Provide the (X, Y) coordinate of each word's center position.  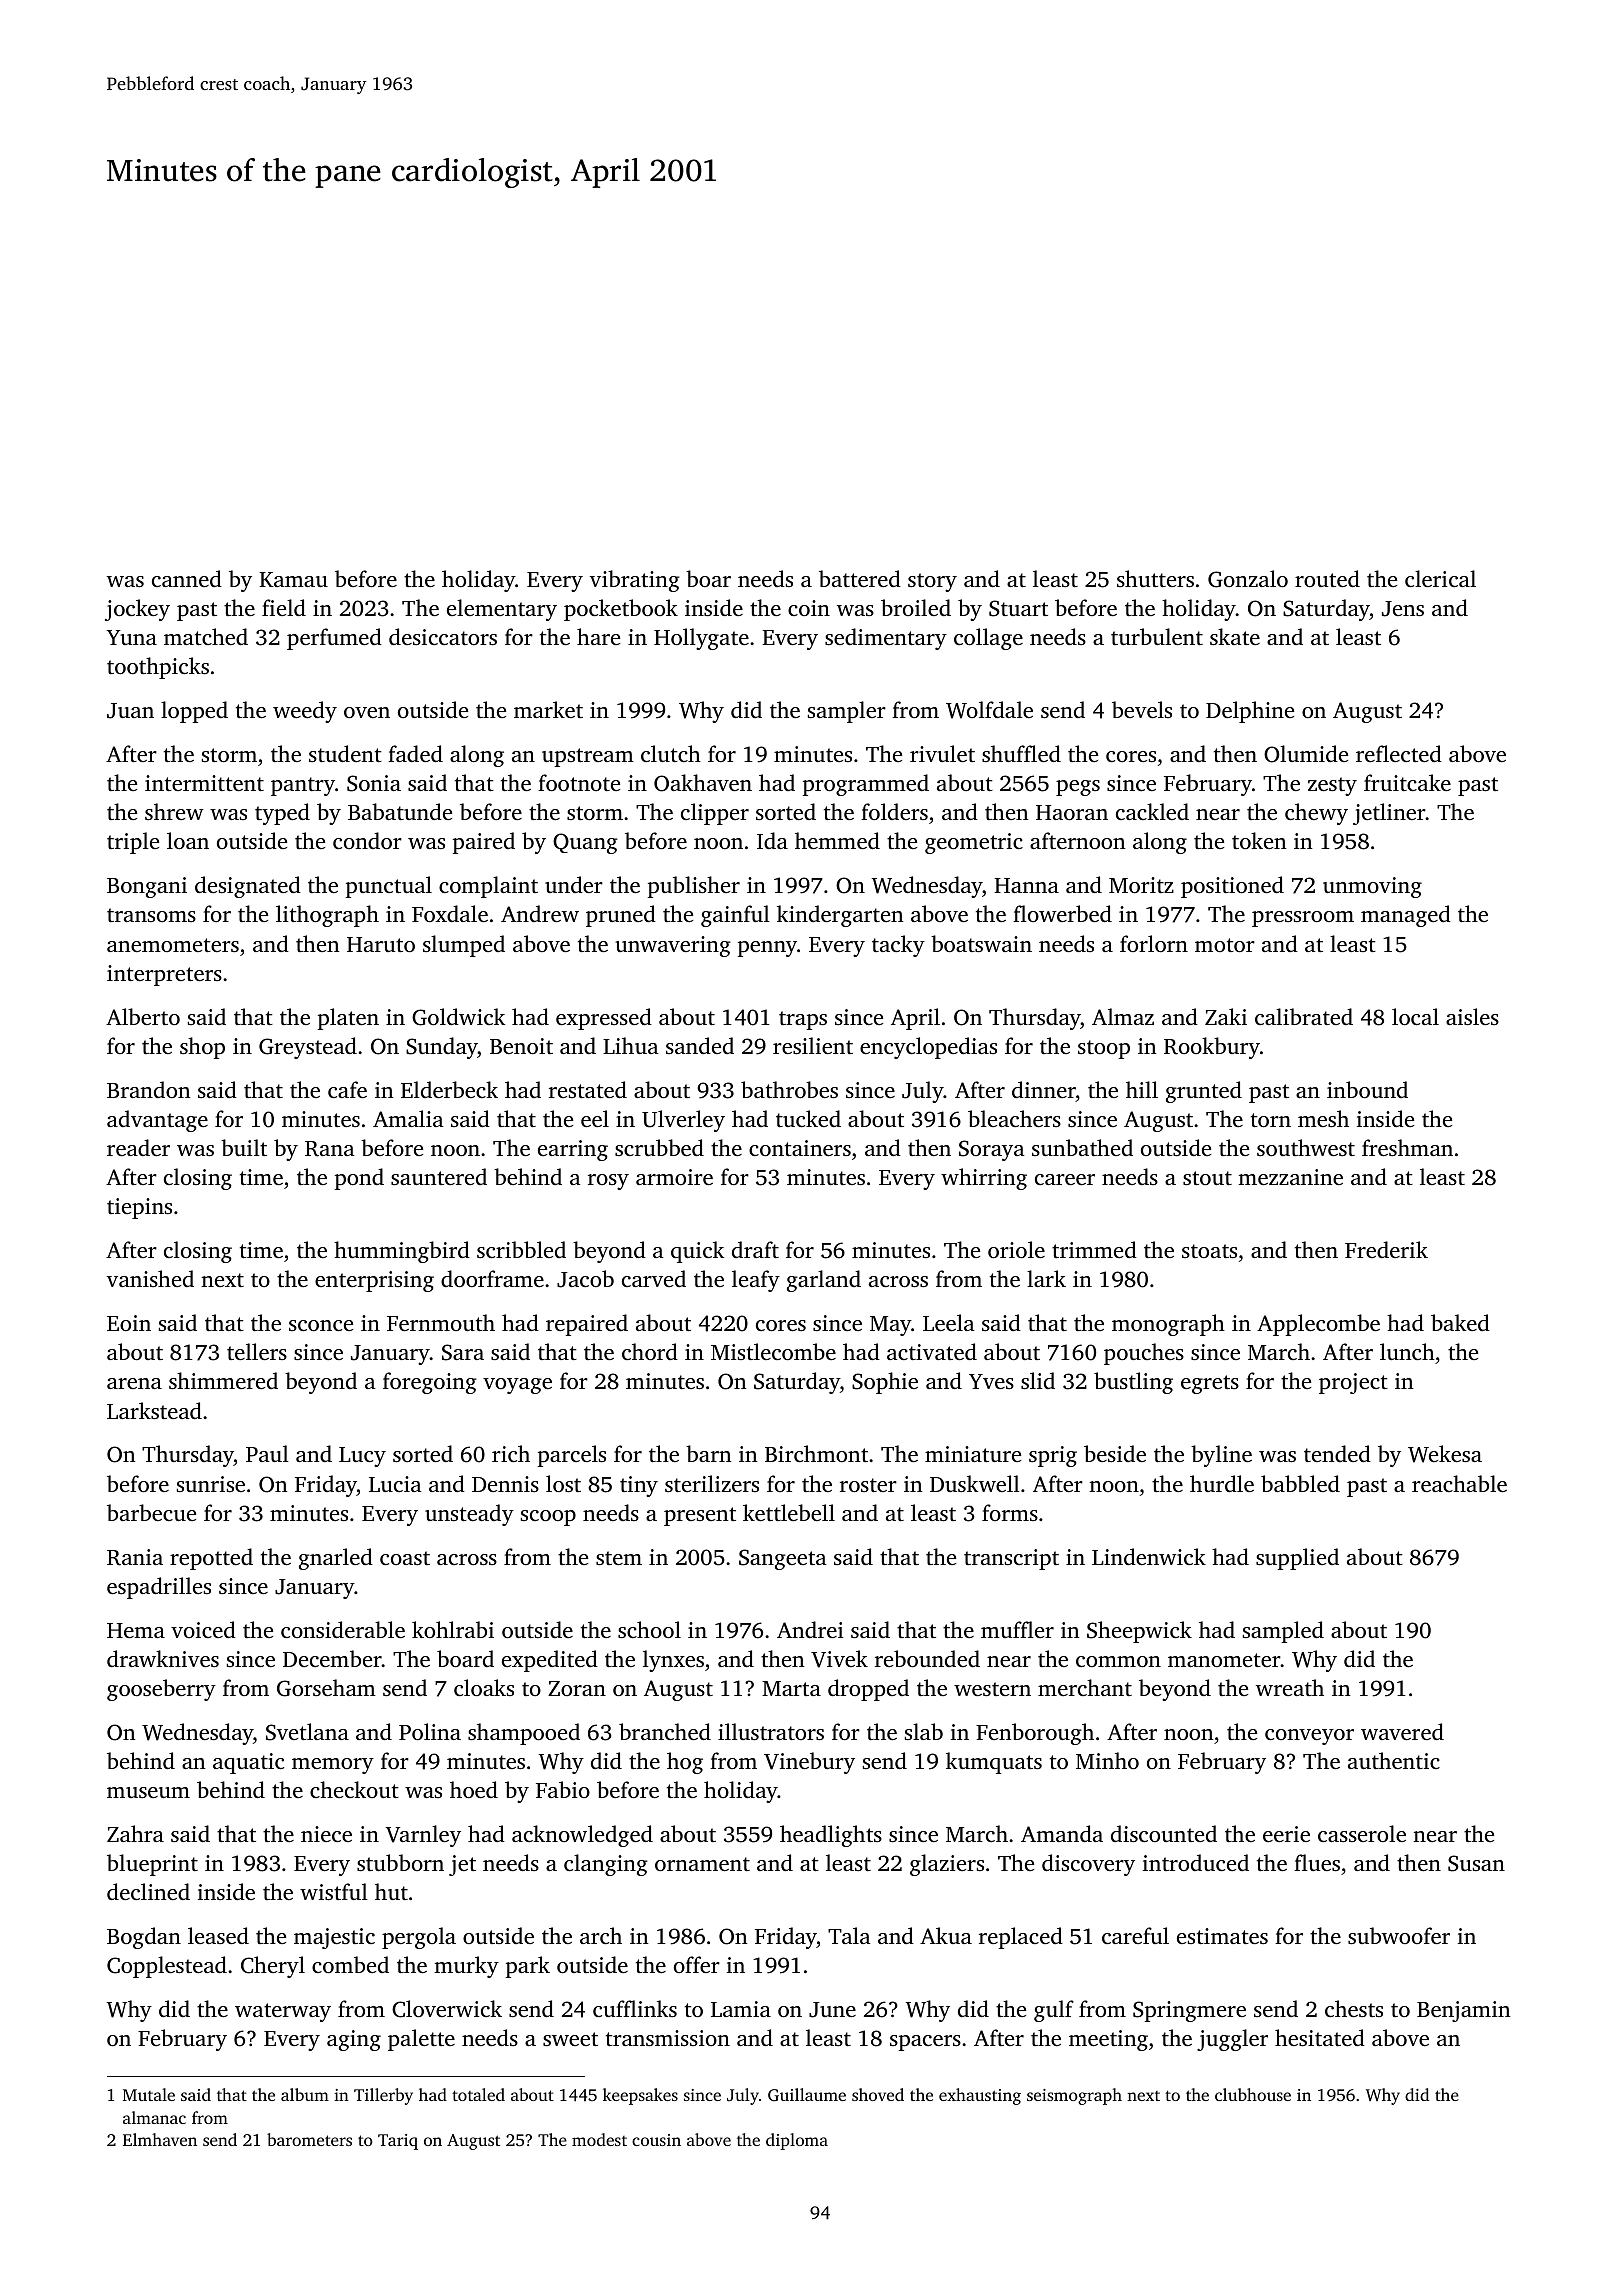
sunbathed (1082, 1147)
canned (187, 578)
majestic (334, 1938)
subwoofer (1399, 1935)
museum (148, 1792)
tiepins (139, 1208)
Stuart (1018, 608)
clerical (1440, 578)
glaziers (947, 1865)
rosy (608, 1182)
